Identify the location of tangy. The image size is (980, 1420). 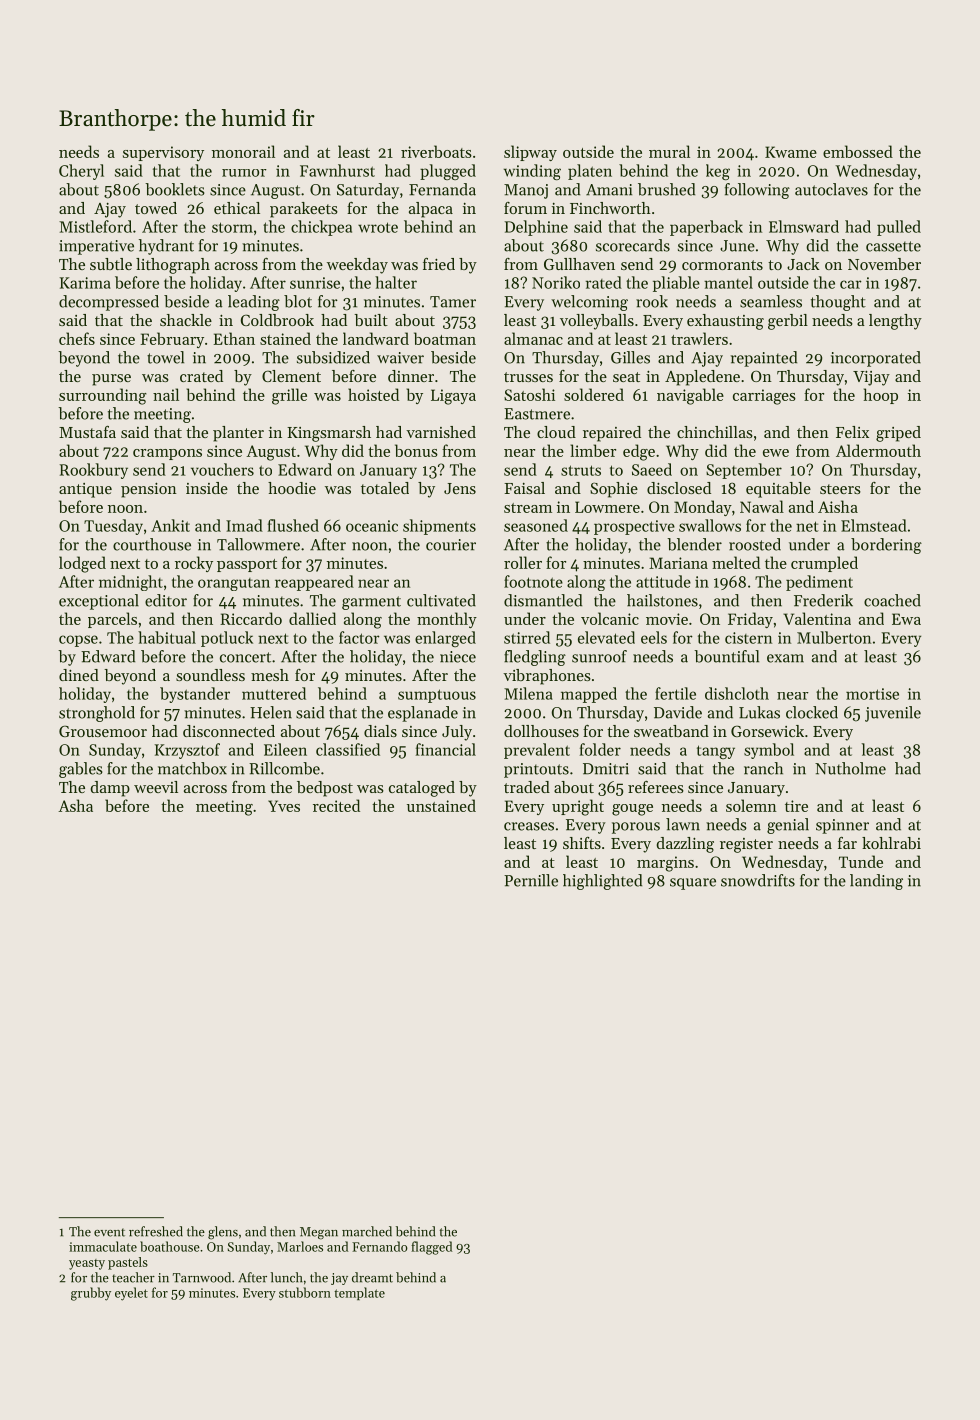
(716, 752).
